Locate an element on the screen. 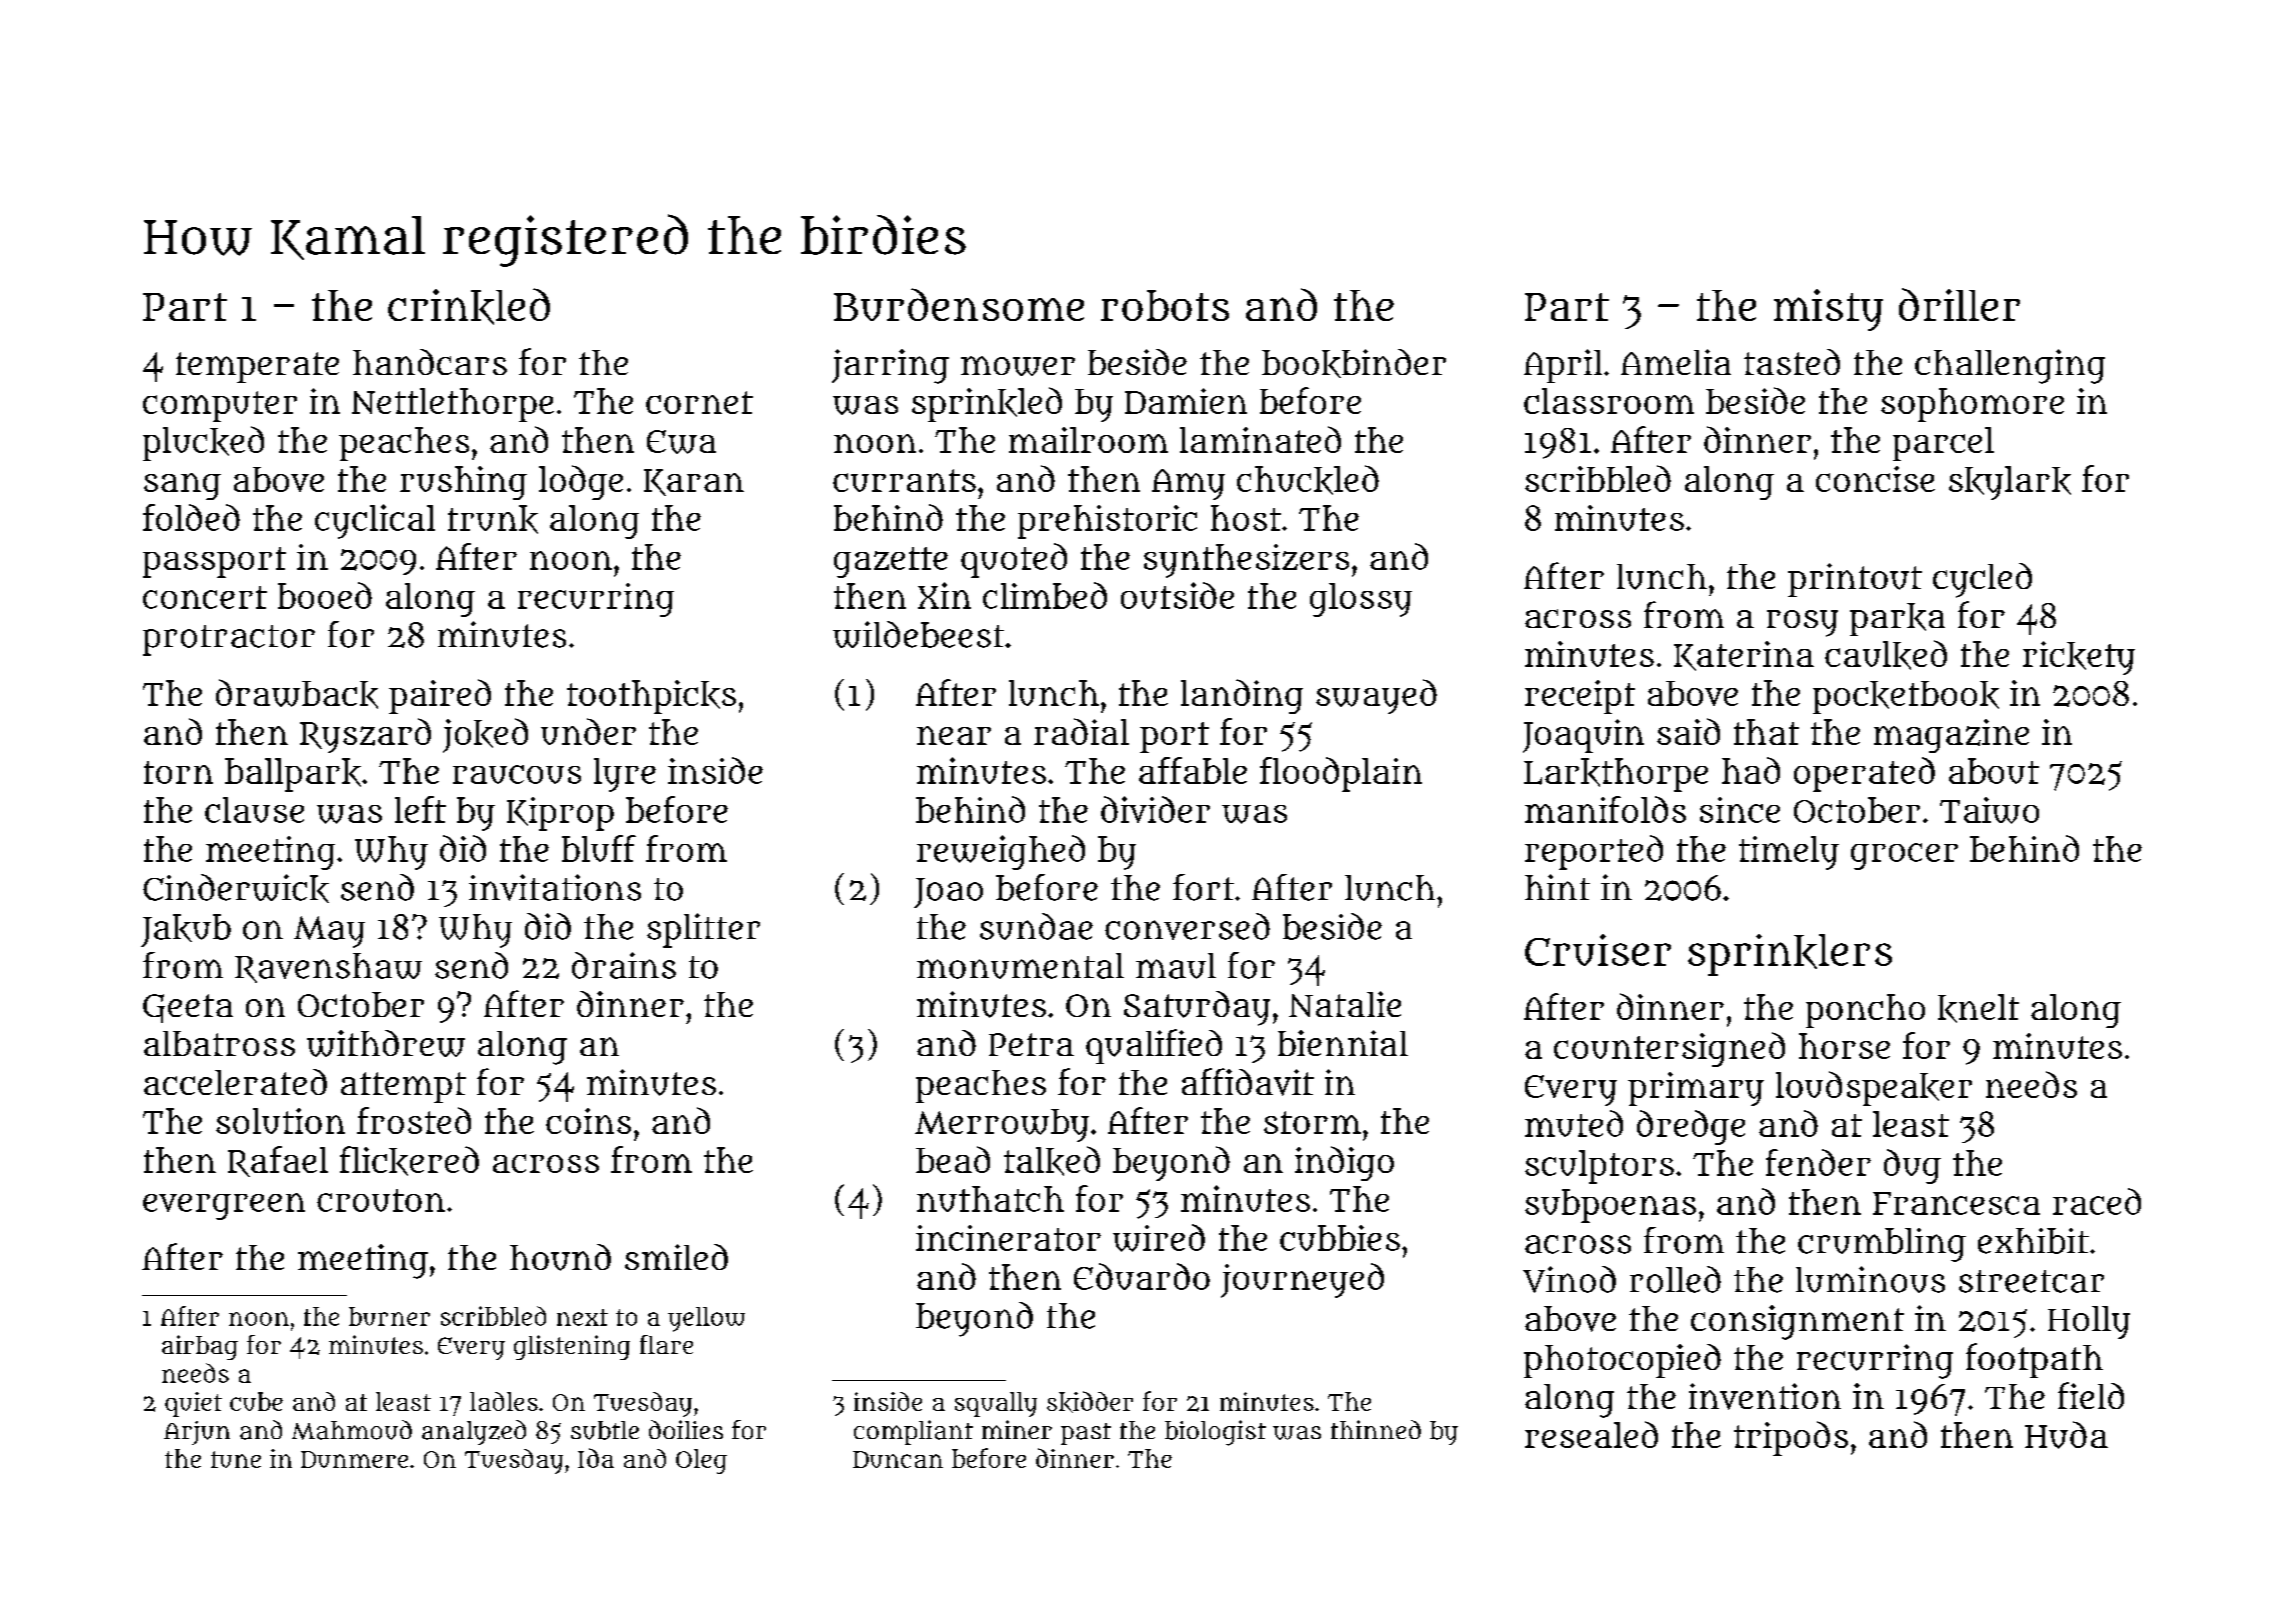 The height and width of the screenshot is (1620, 2292). skylark is located at coordinates (2010, 483).
